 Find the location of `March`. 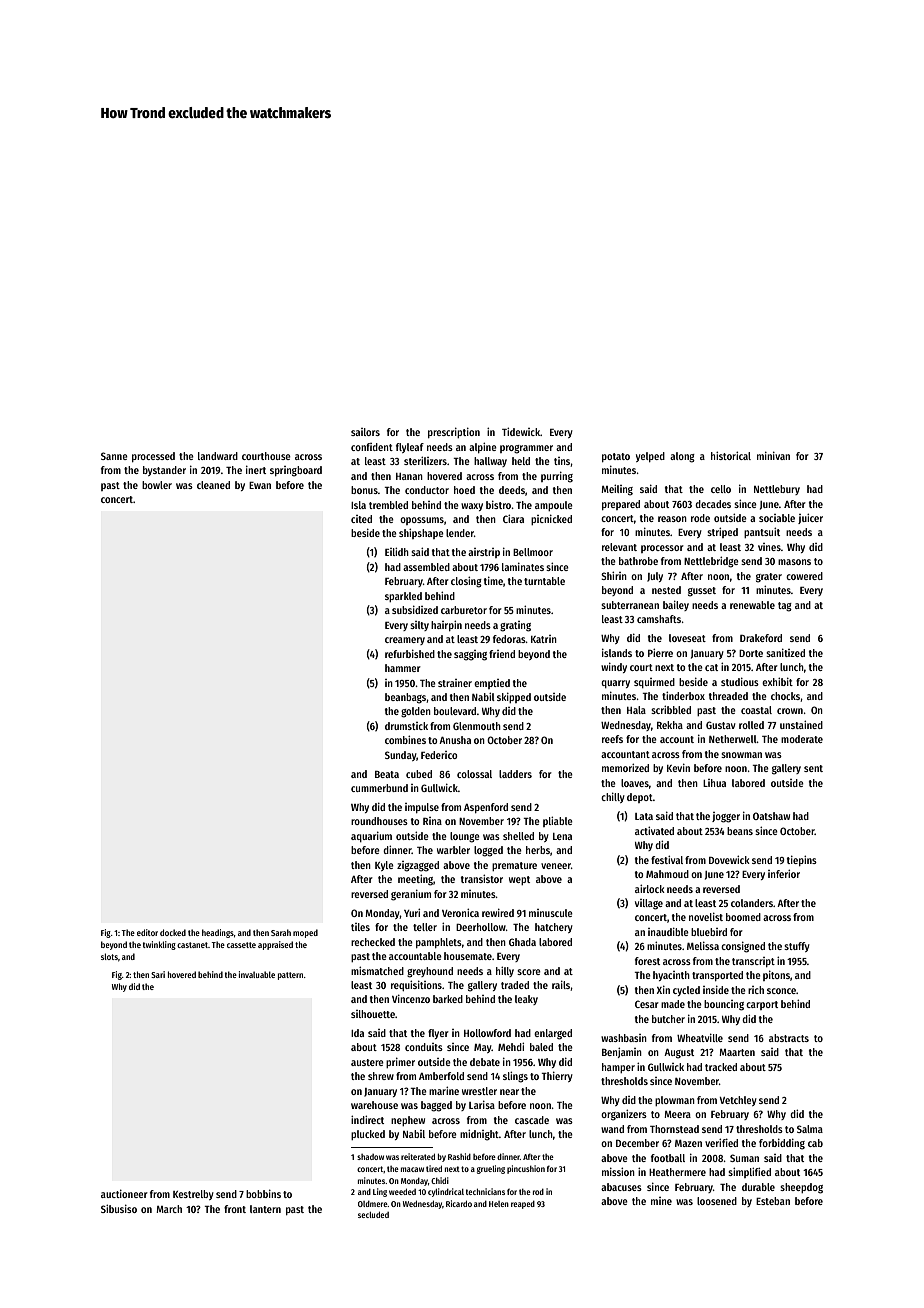

March is located at coordinates (169, 1209).
